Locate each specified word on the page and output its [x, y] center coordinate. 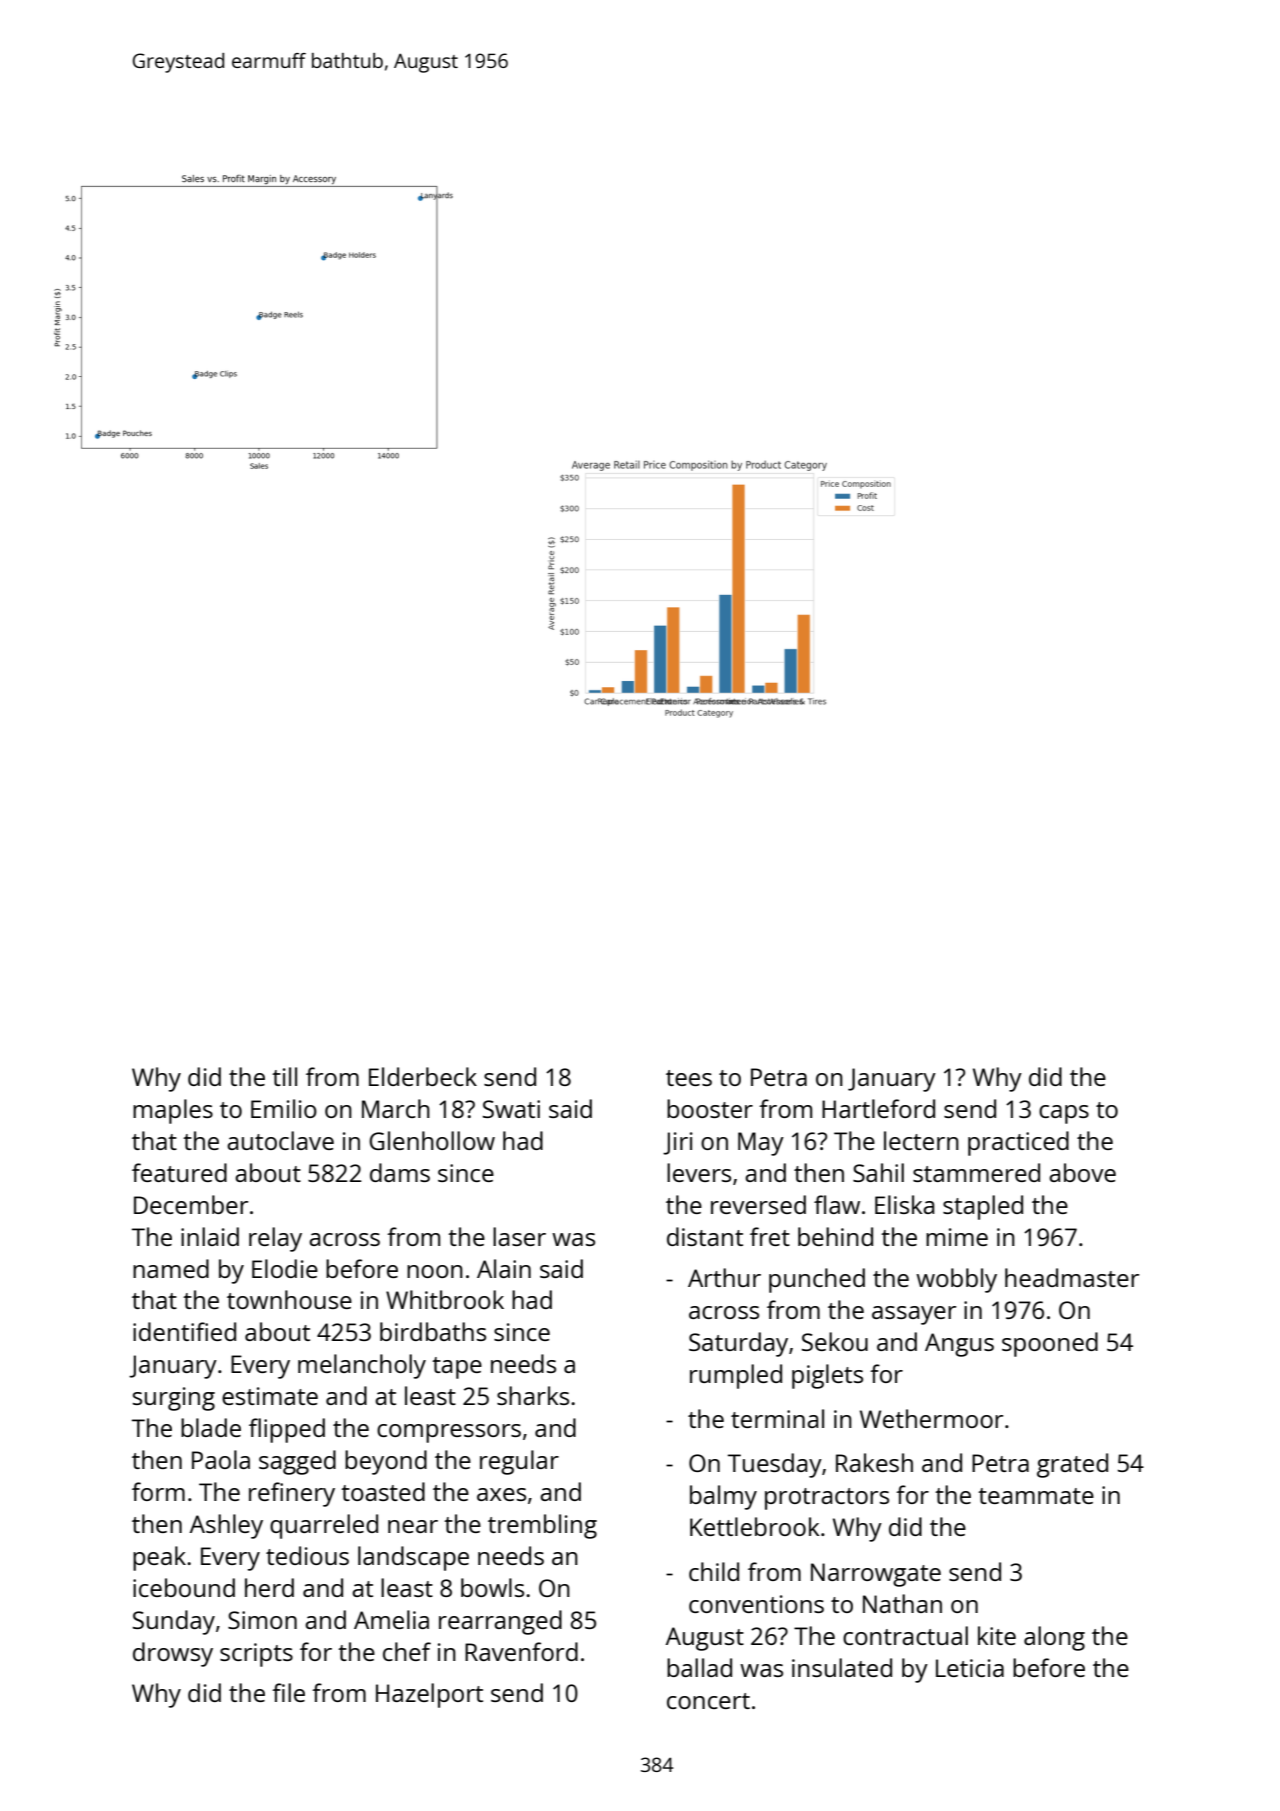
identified [184, 1331]
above [1082, 1172]
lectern [921, 1140]
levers [699, 1172]
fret [770, 1236]
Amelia [391, 1619]
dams [400, 1172]
